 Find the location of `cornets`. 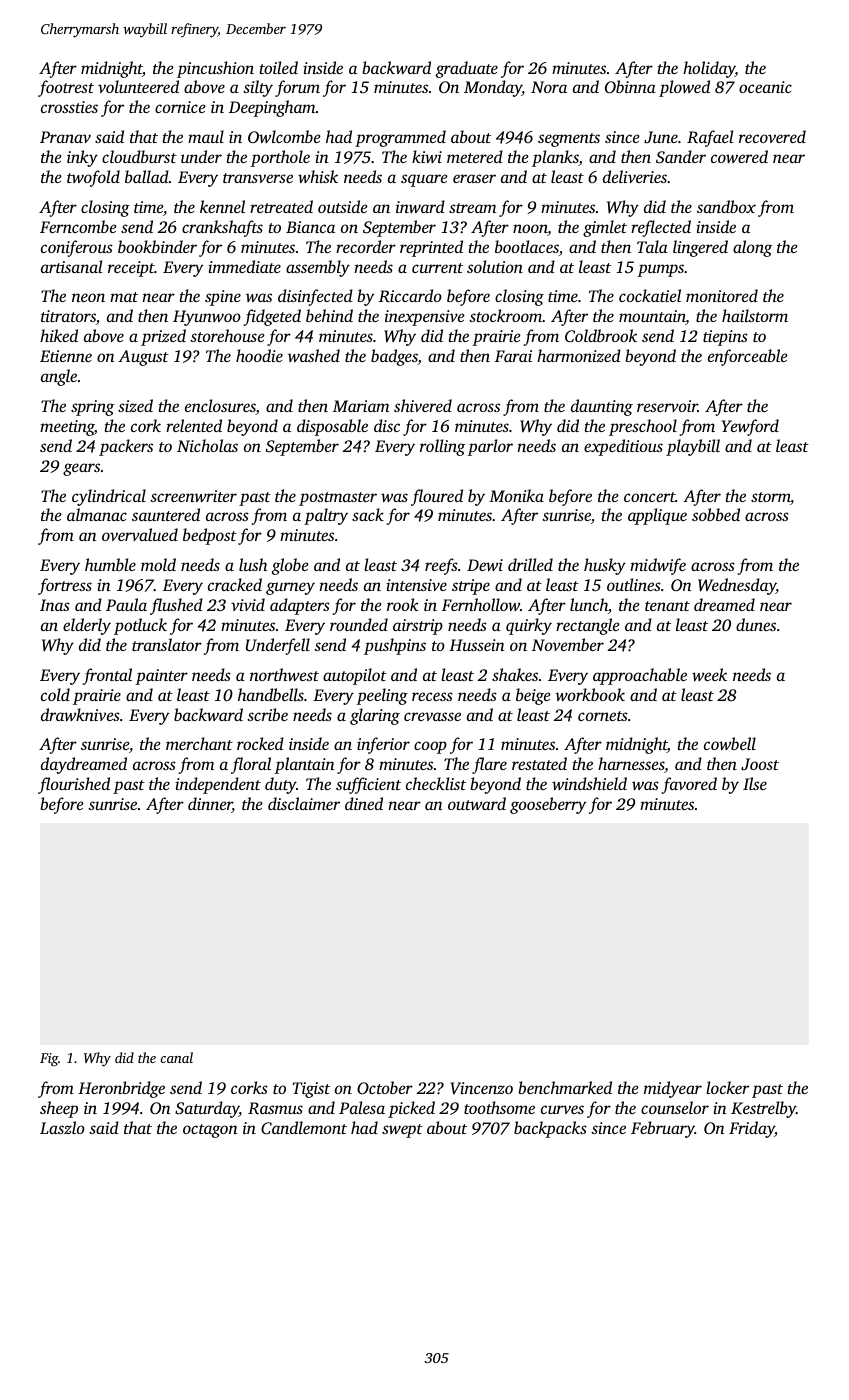

cornets is located at coordinates (603, 716).
